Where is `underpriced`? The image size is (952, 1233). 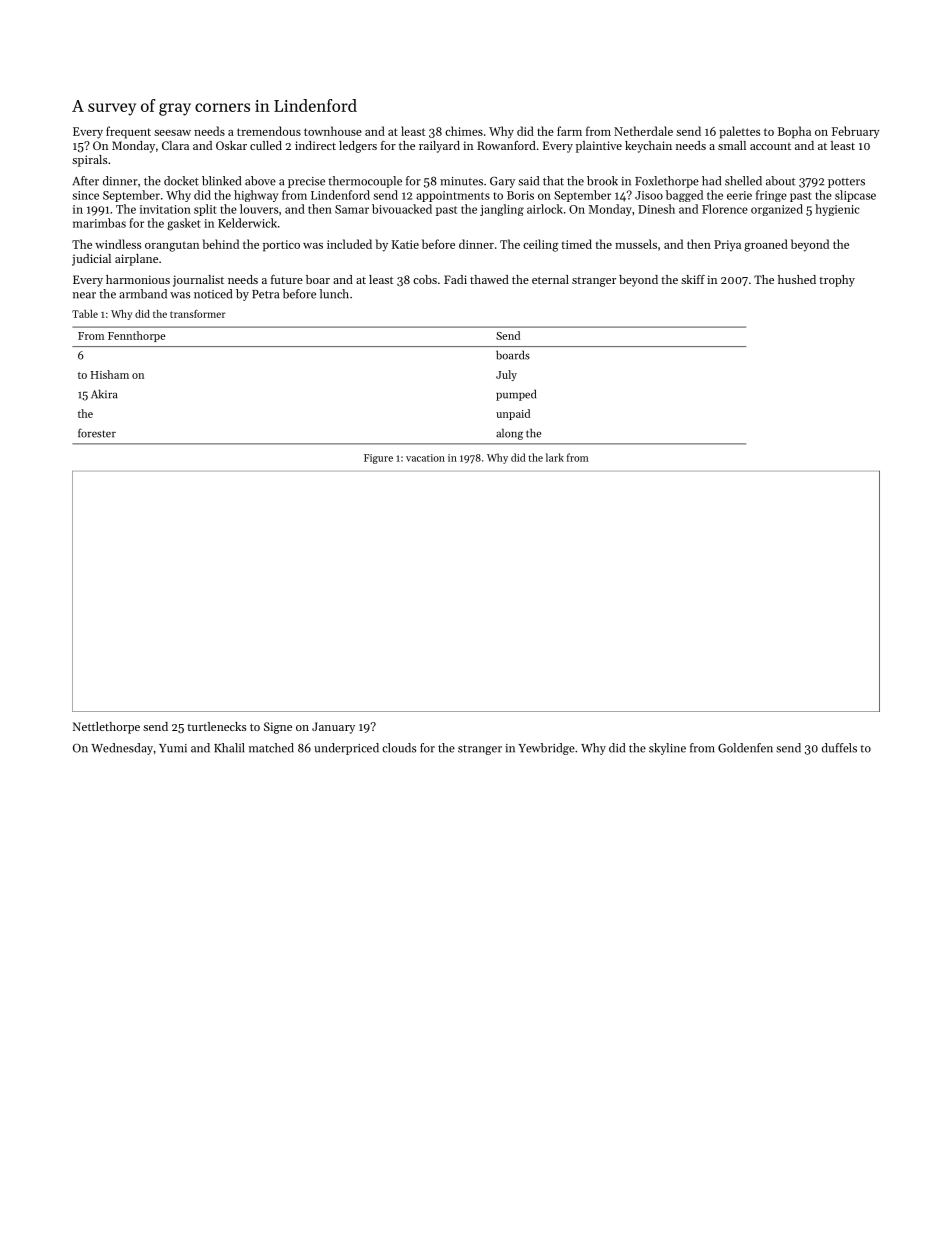 underpriced is located at coordinates (346, 749).
